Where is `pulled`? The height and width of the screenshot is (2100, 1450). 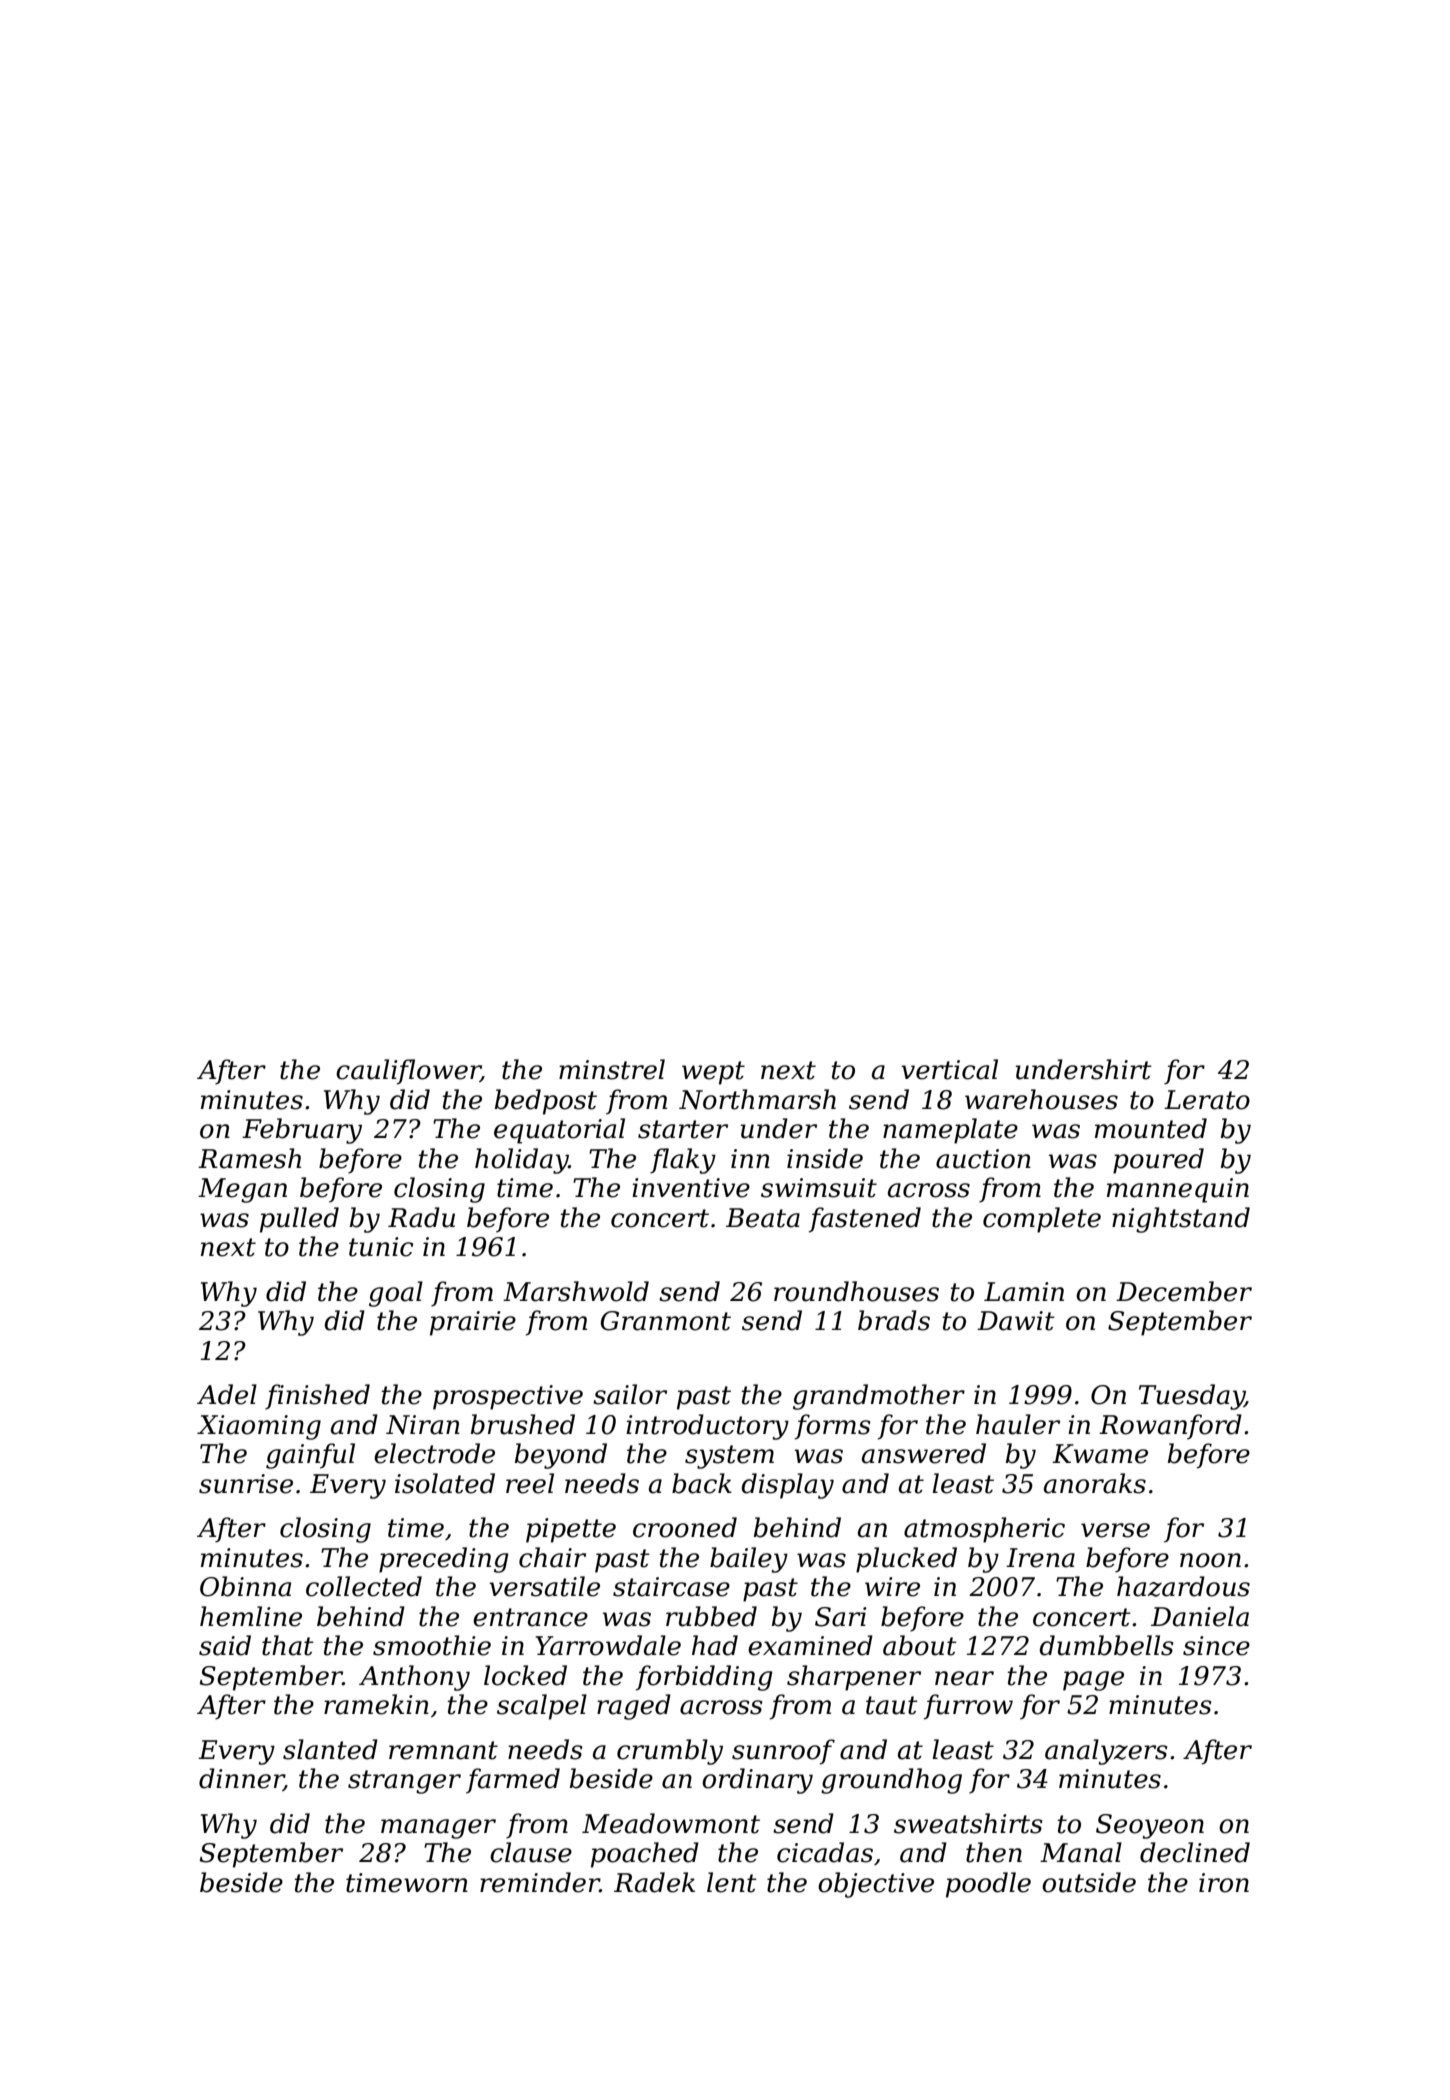
pulled is located at coordinates (299, 1220).
